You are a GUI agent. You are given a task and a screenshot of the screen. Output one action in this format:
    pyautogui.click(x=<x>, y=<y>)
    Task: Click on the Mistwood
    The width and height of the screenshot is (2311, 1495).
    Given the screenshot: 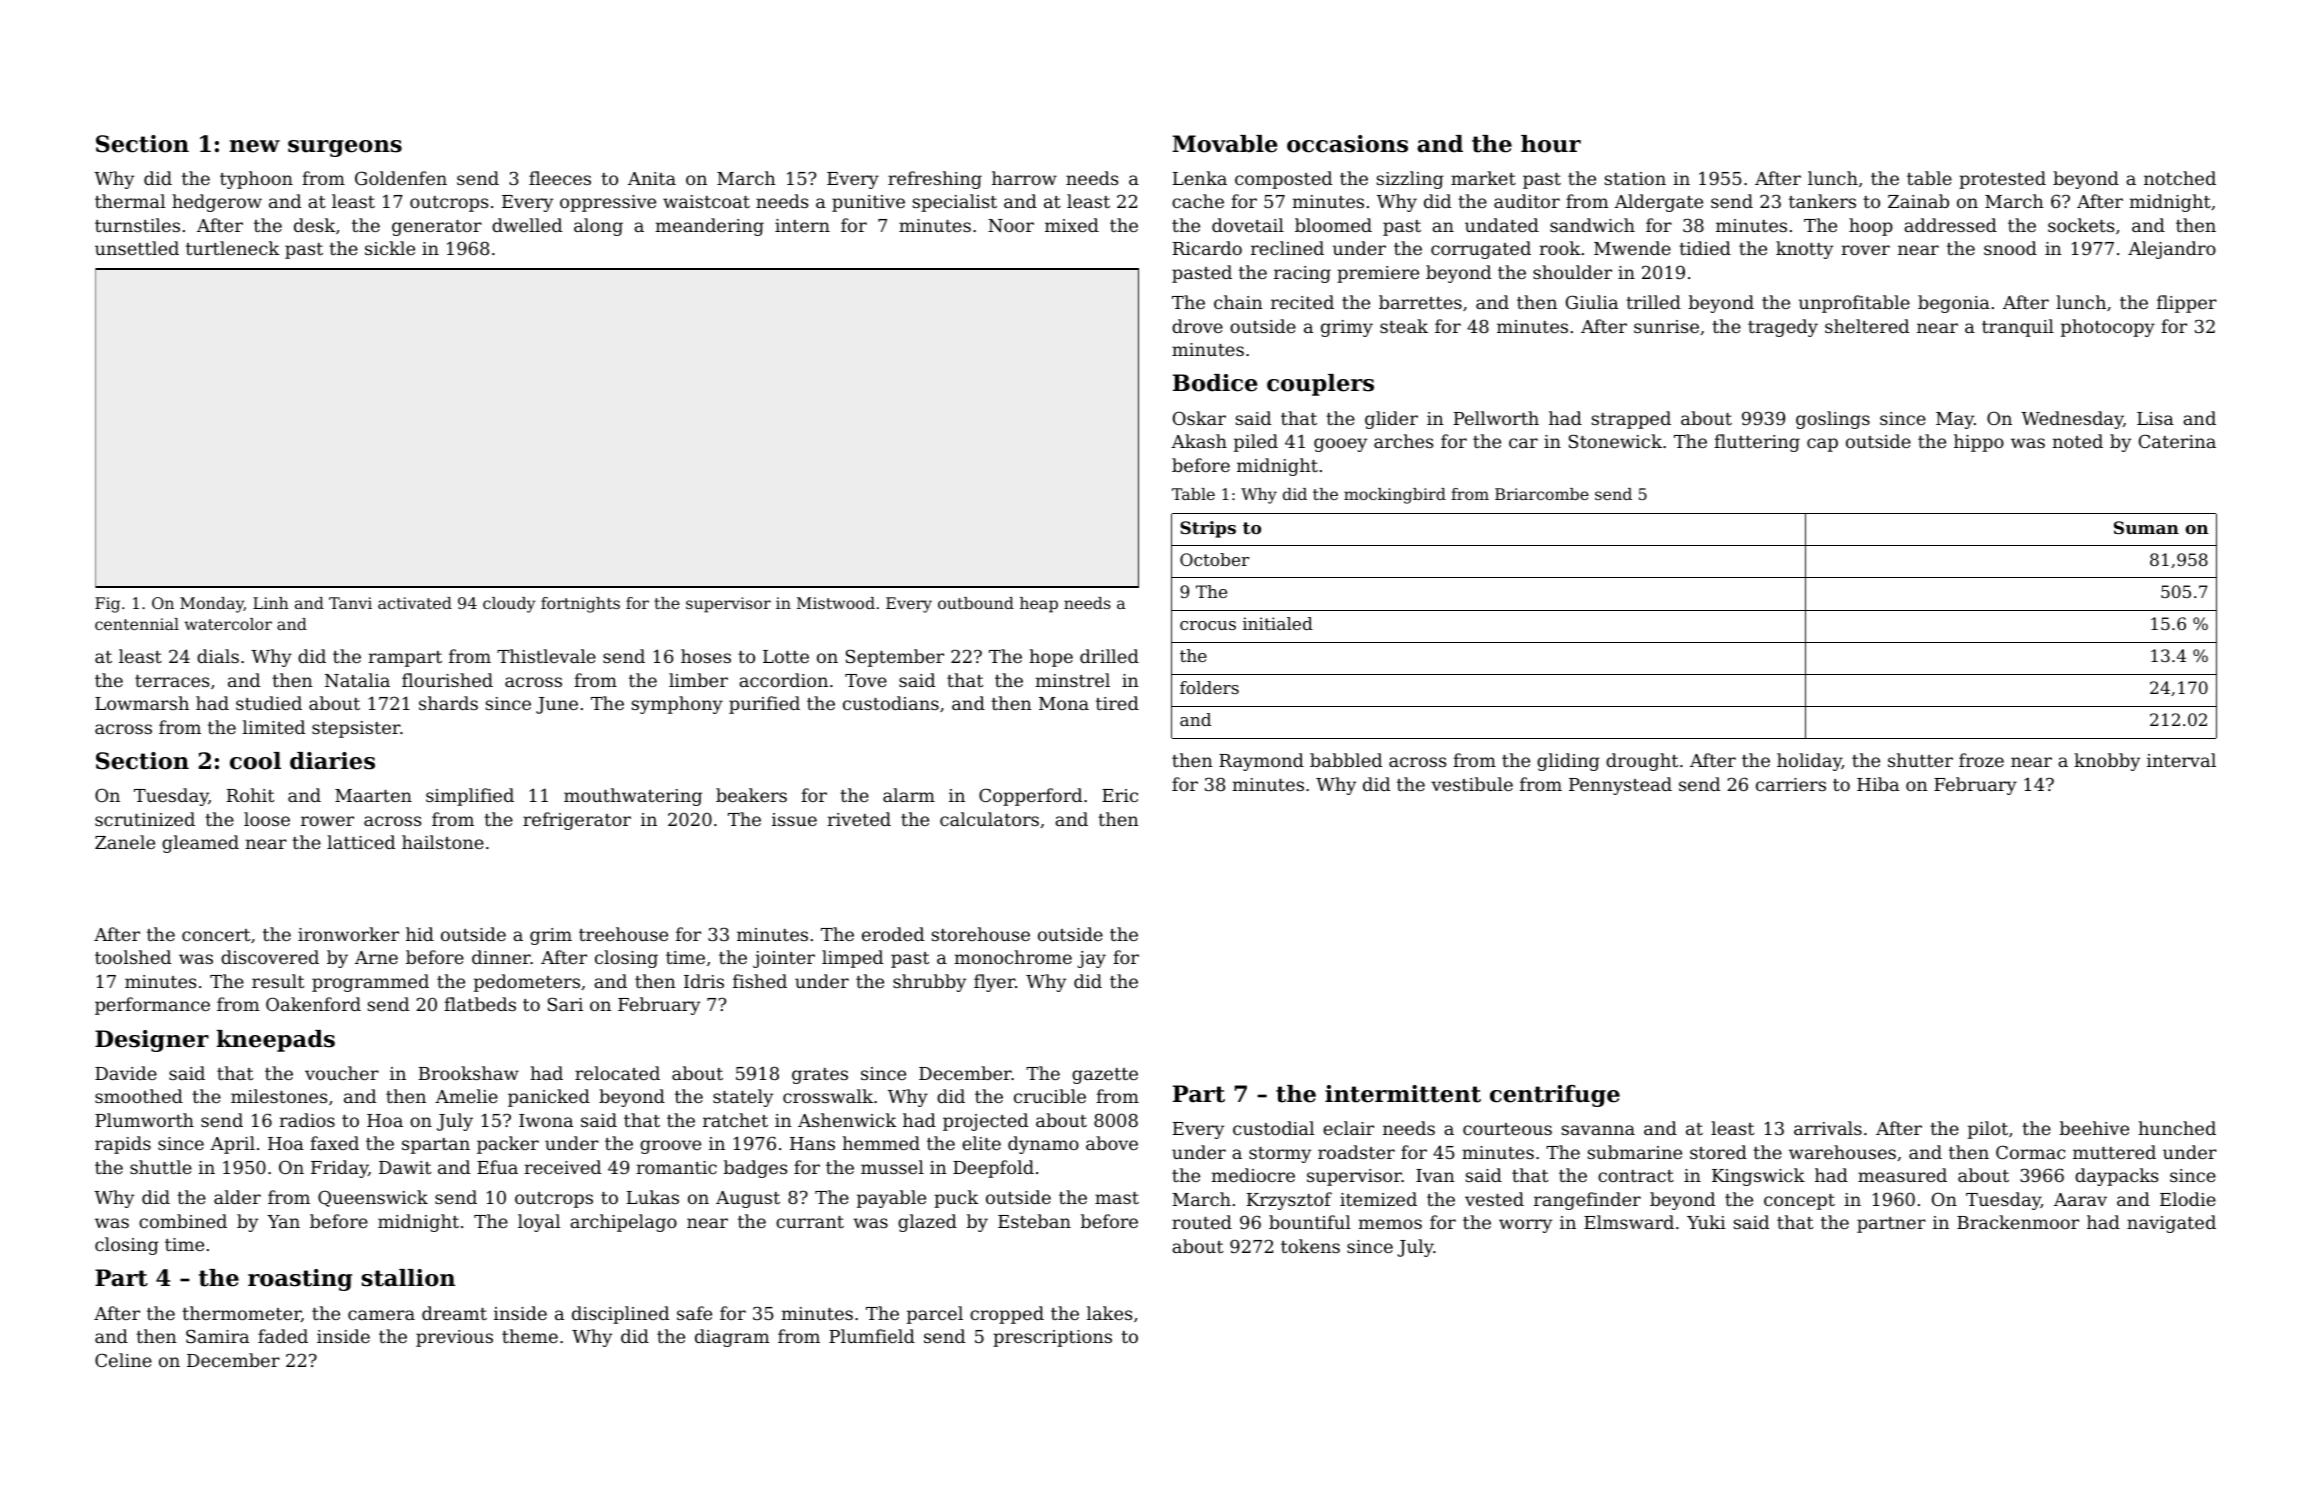 What is the action you would take?
    pyautogui.click(x=836, y=603)
